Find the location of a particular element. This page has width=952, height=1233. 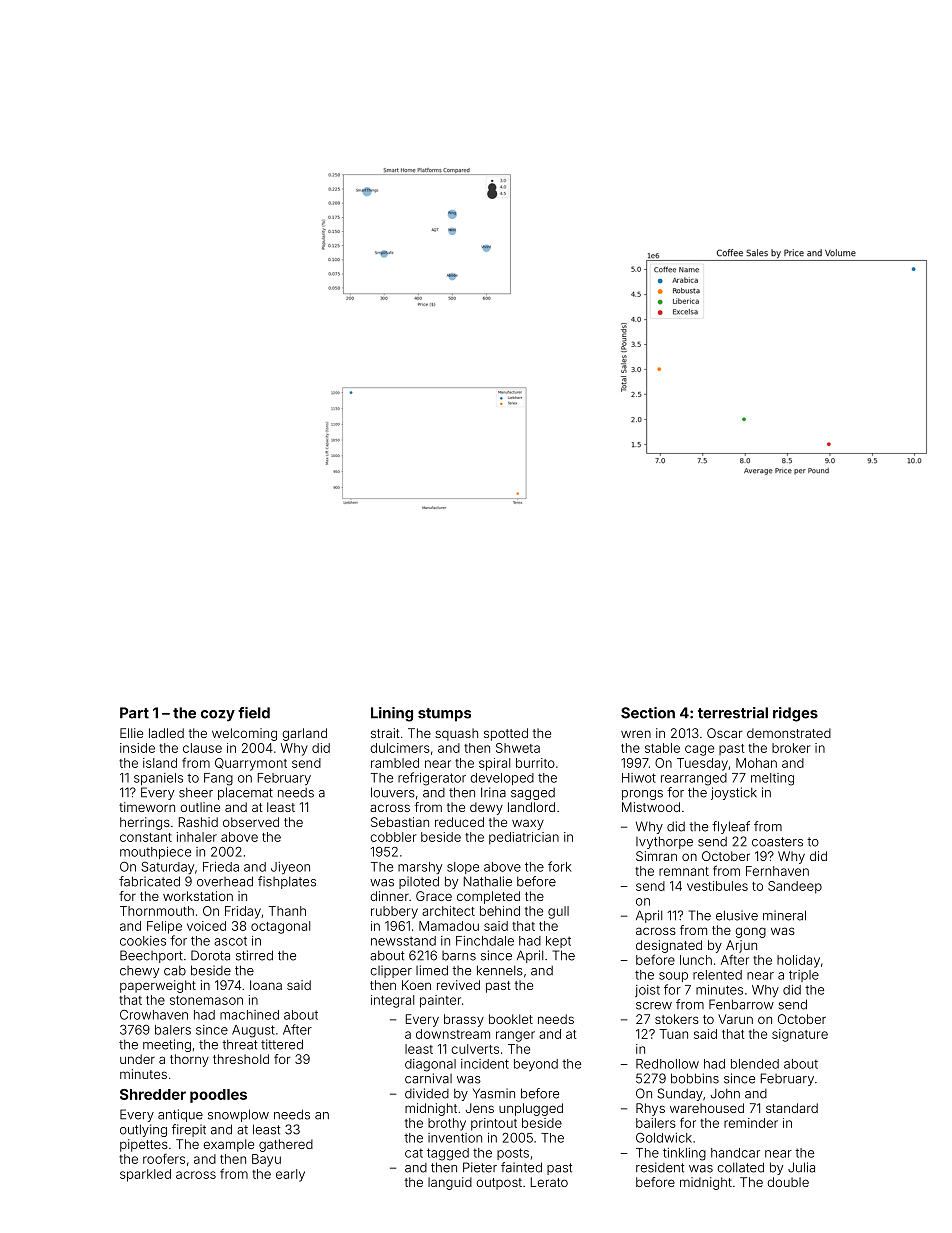

field is located at coordinates (254, 713).
